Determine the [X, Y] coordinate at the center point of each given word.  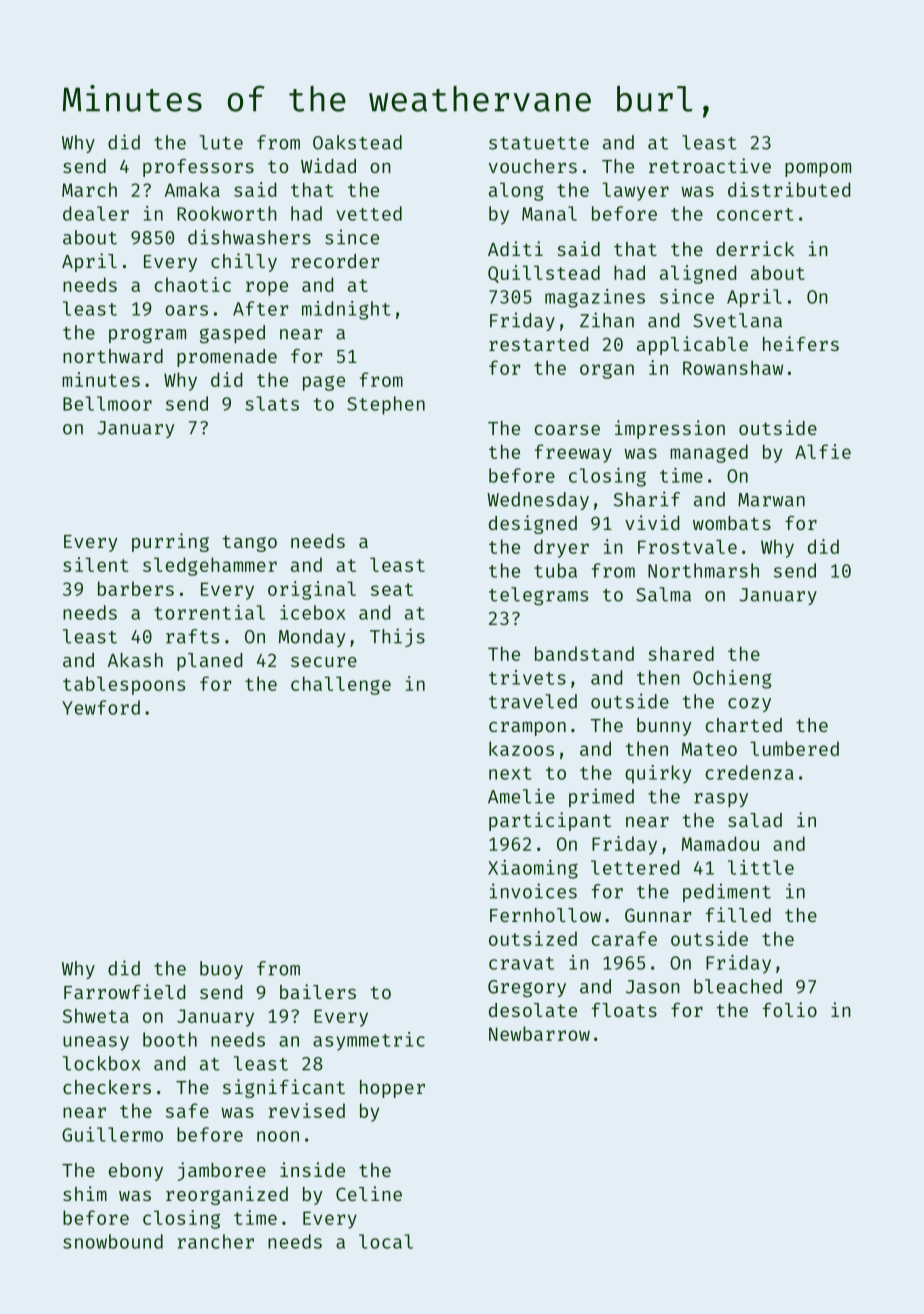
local [386, 1241]
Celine [369, 1193]
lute [221, 142]
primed [601, 797]
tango [249, 543]
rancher [216, 1241]
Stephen [386, 405]
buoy [221, 970]
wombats [732, 523]
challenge [341, 685]
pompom [818, 170]
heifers [801, 343]
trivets [527, 677]
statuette [539, 143]
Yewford [101, 707]
